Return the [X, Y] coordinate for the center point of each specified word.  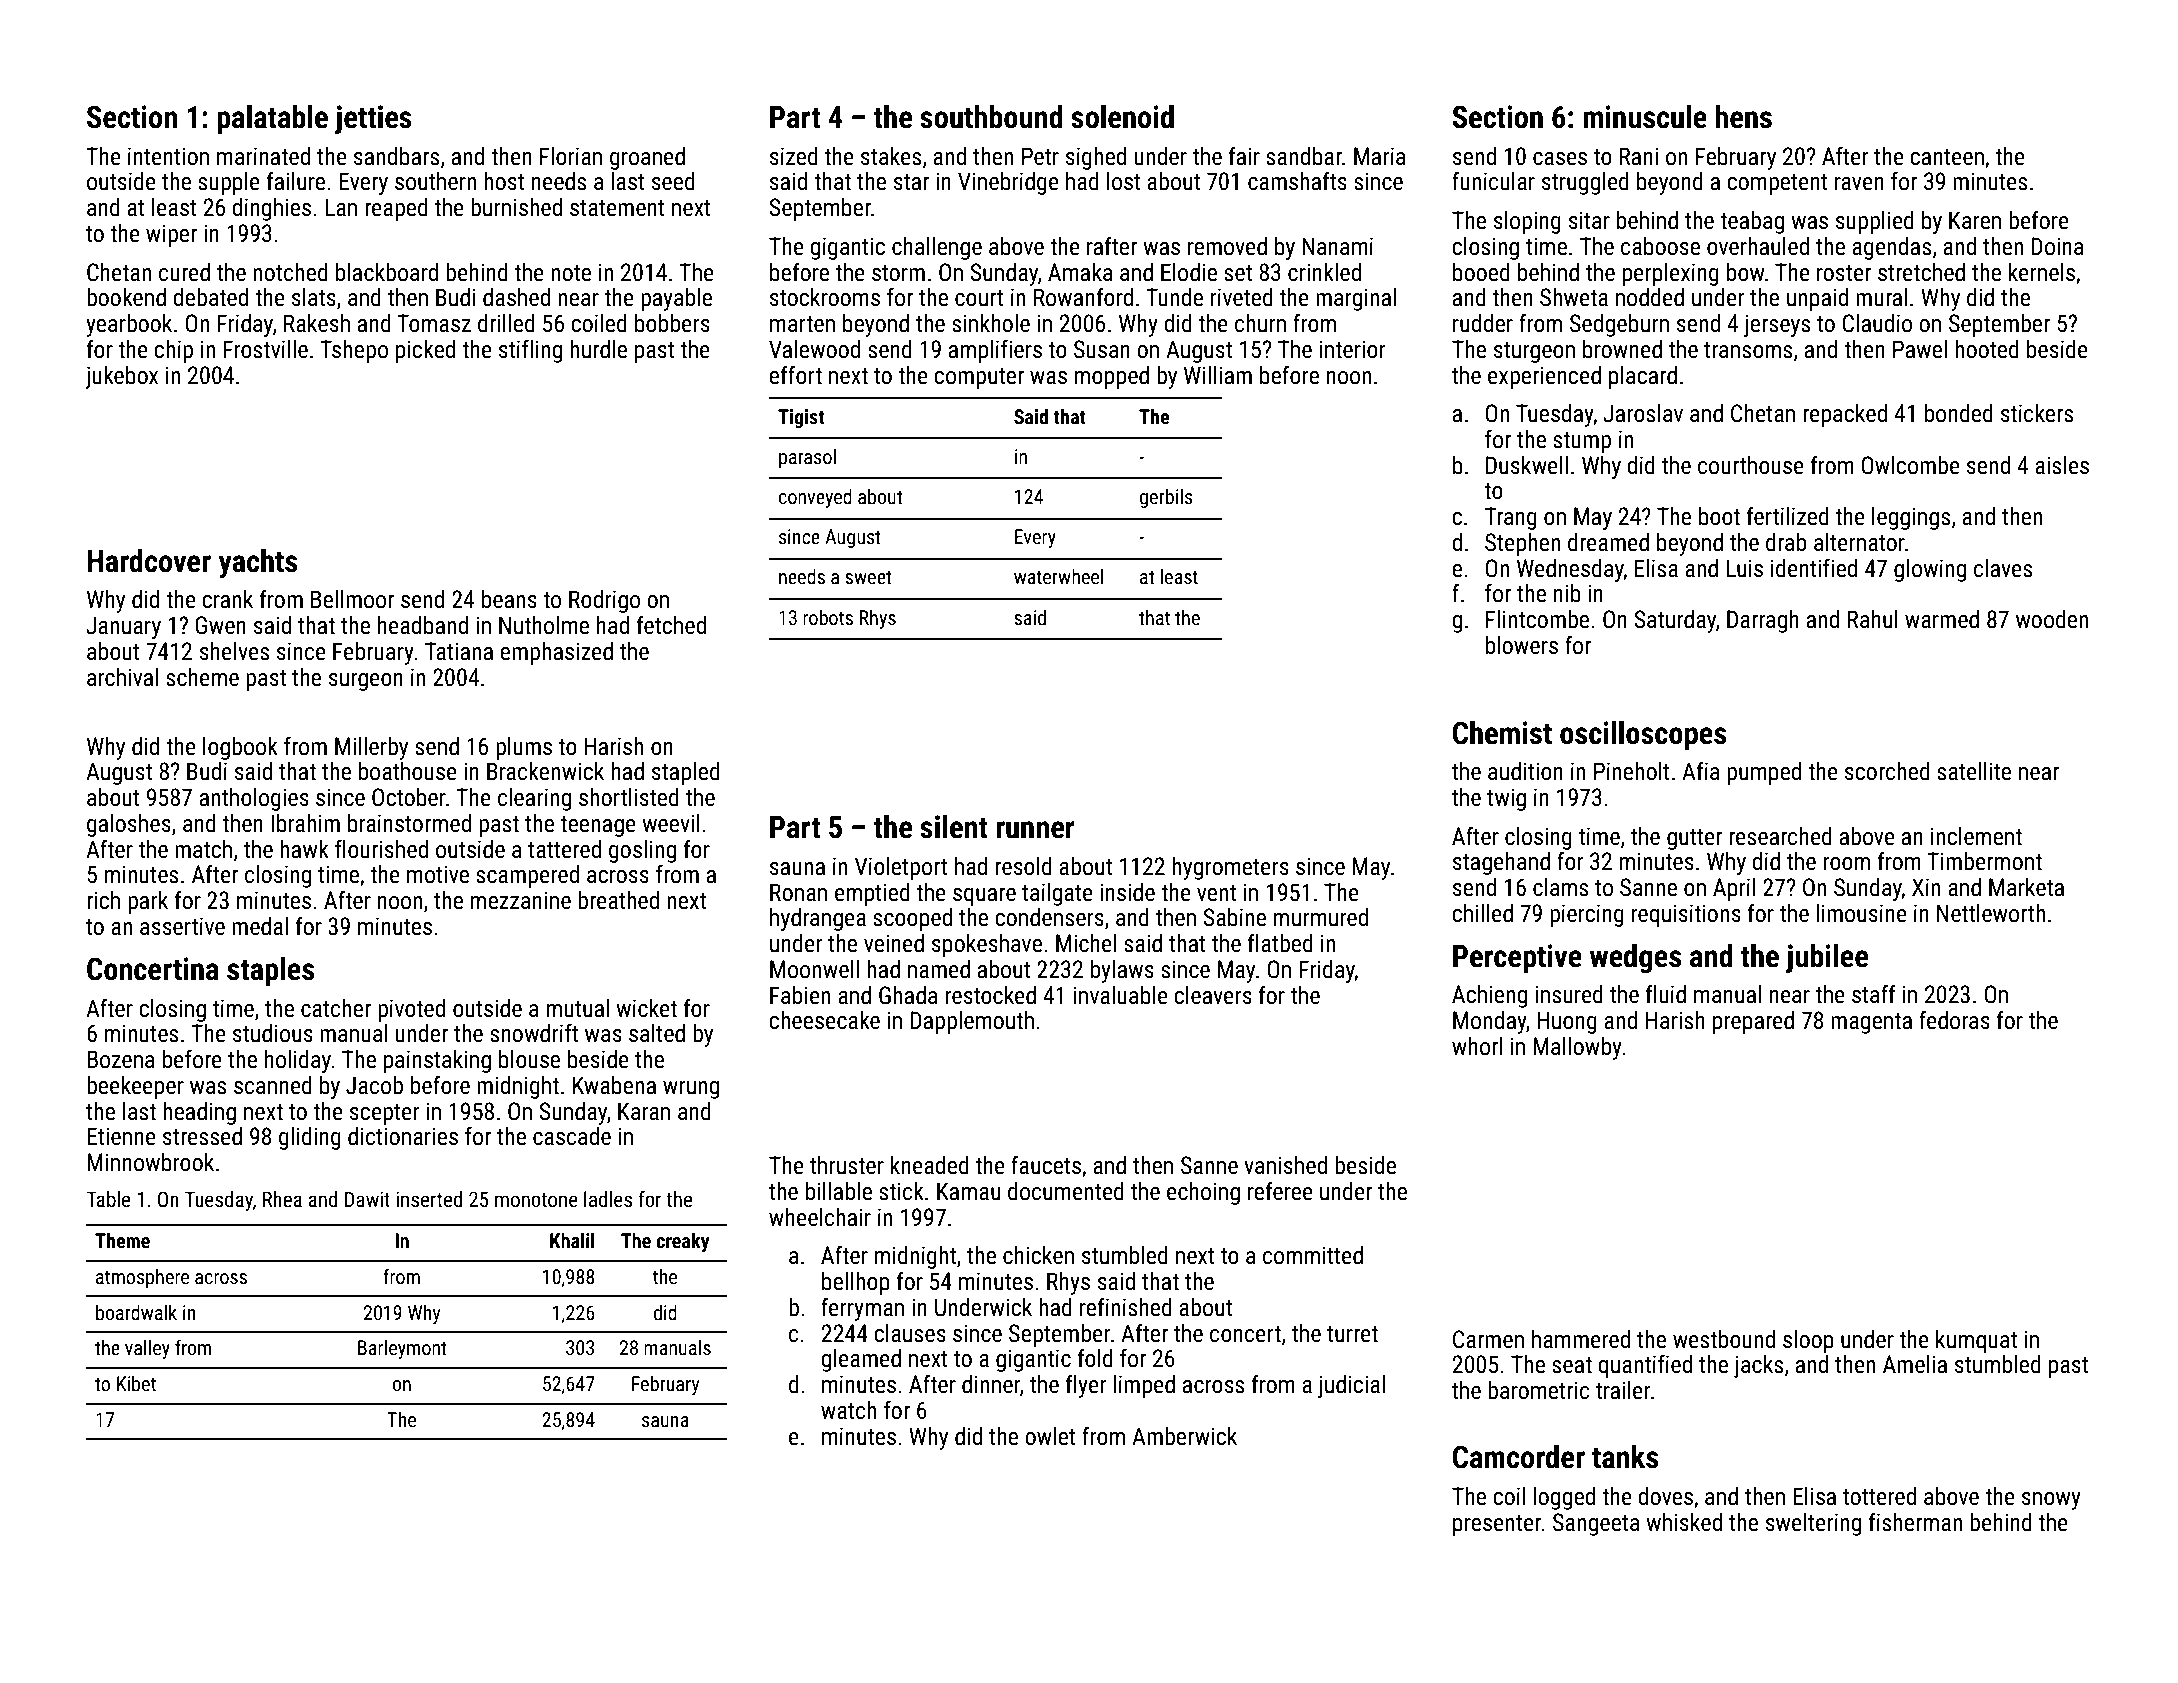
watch [848, 1410]
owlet [1050, 1436]
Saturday [1675, 621]
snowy [2051, 1501]
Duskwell [1527, 465]
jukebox [121, 377]
